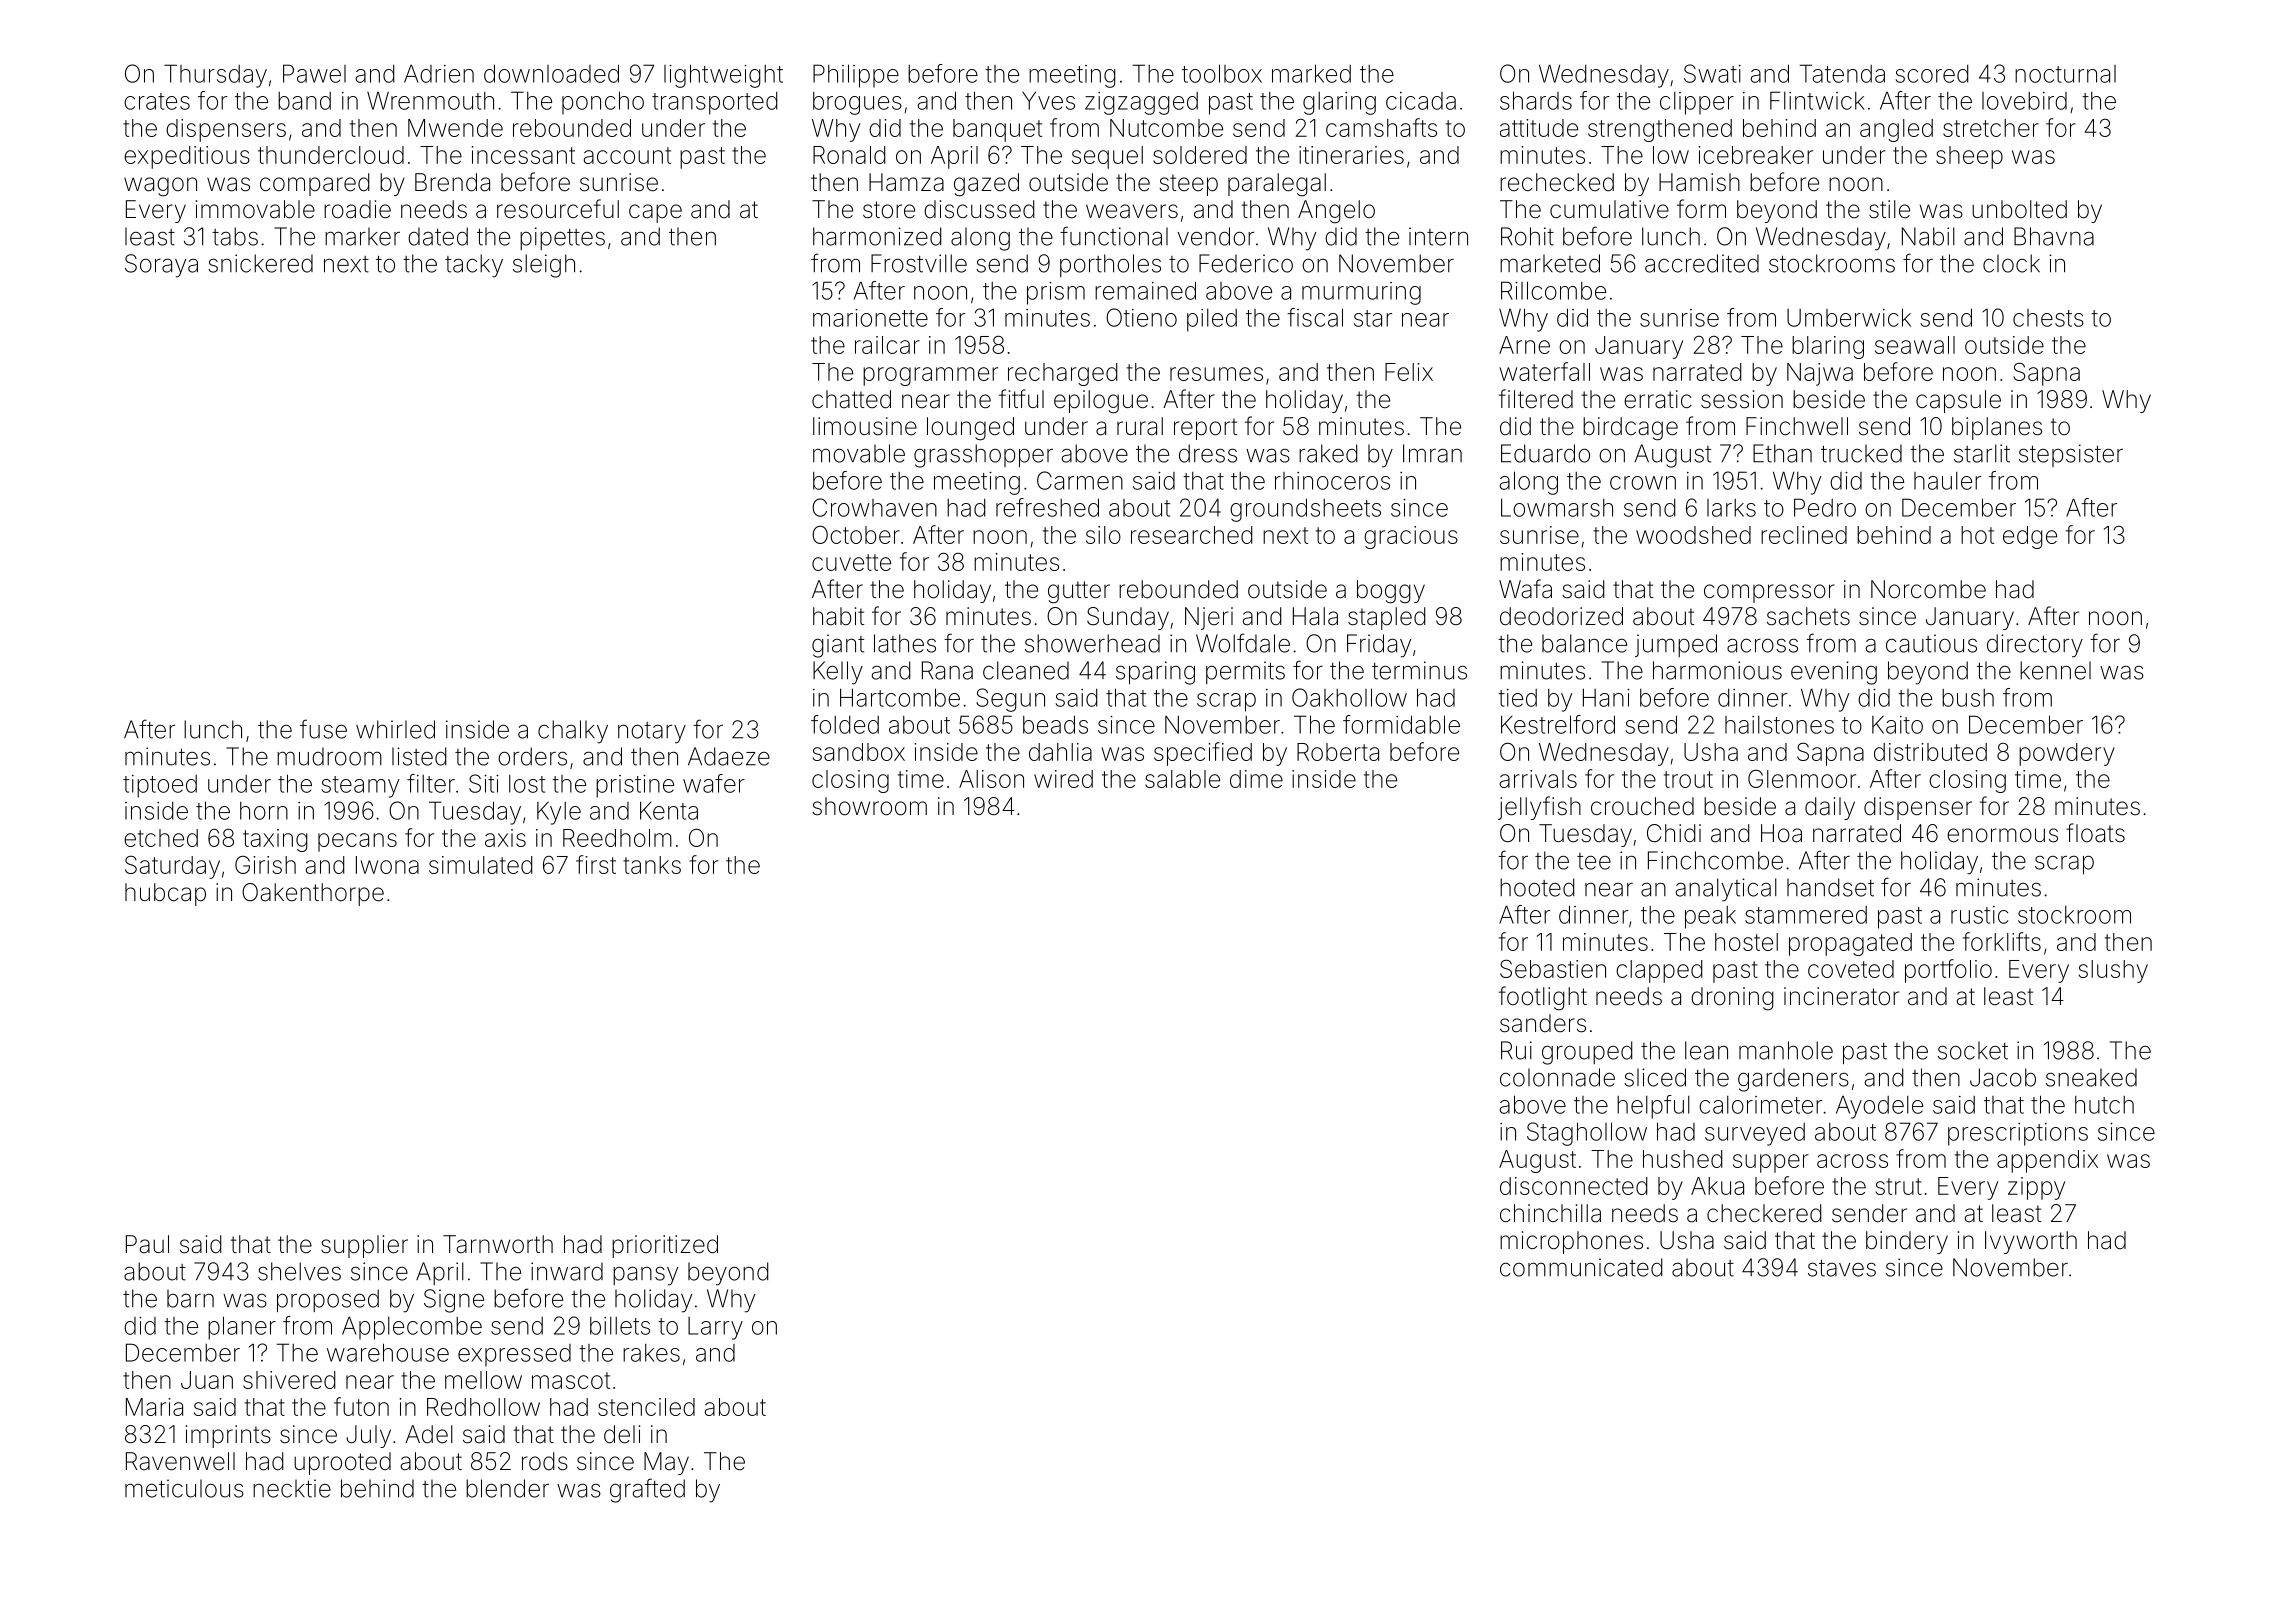 The width and height of the screenshot is (2282, 1614). What do you see at coordinates (1968, 698) in the screenshot?
I see `bush` at bounding box center [1968, 698].
